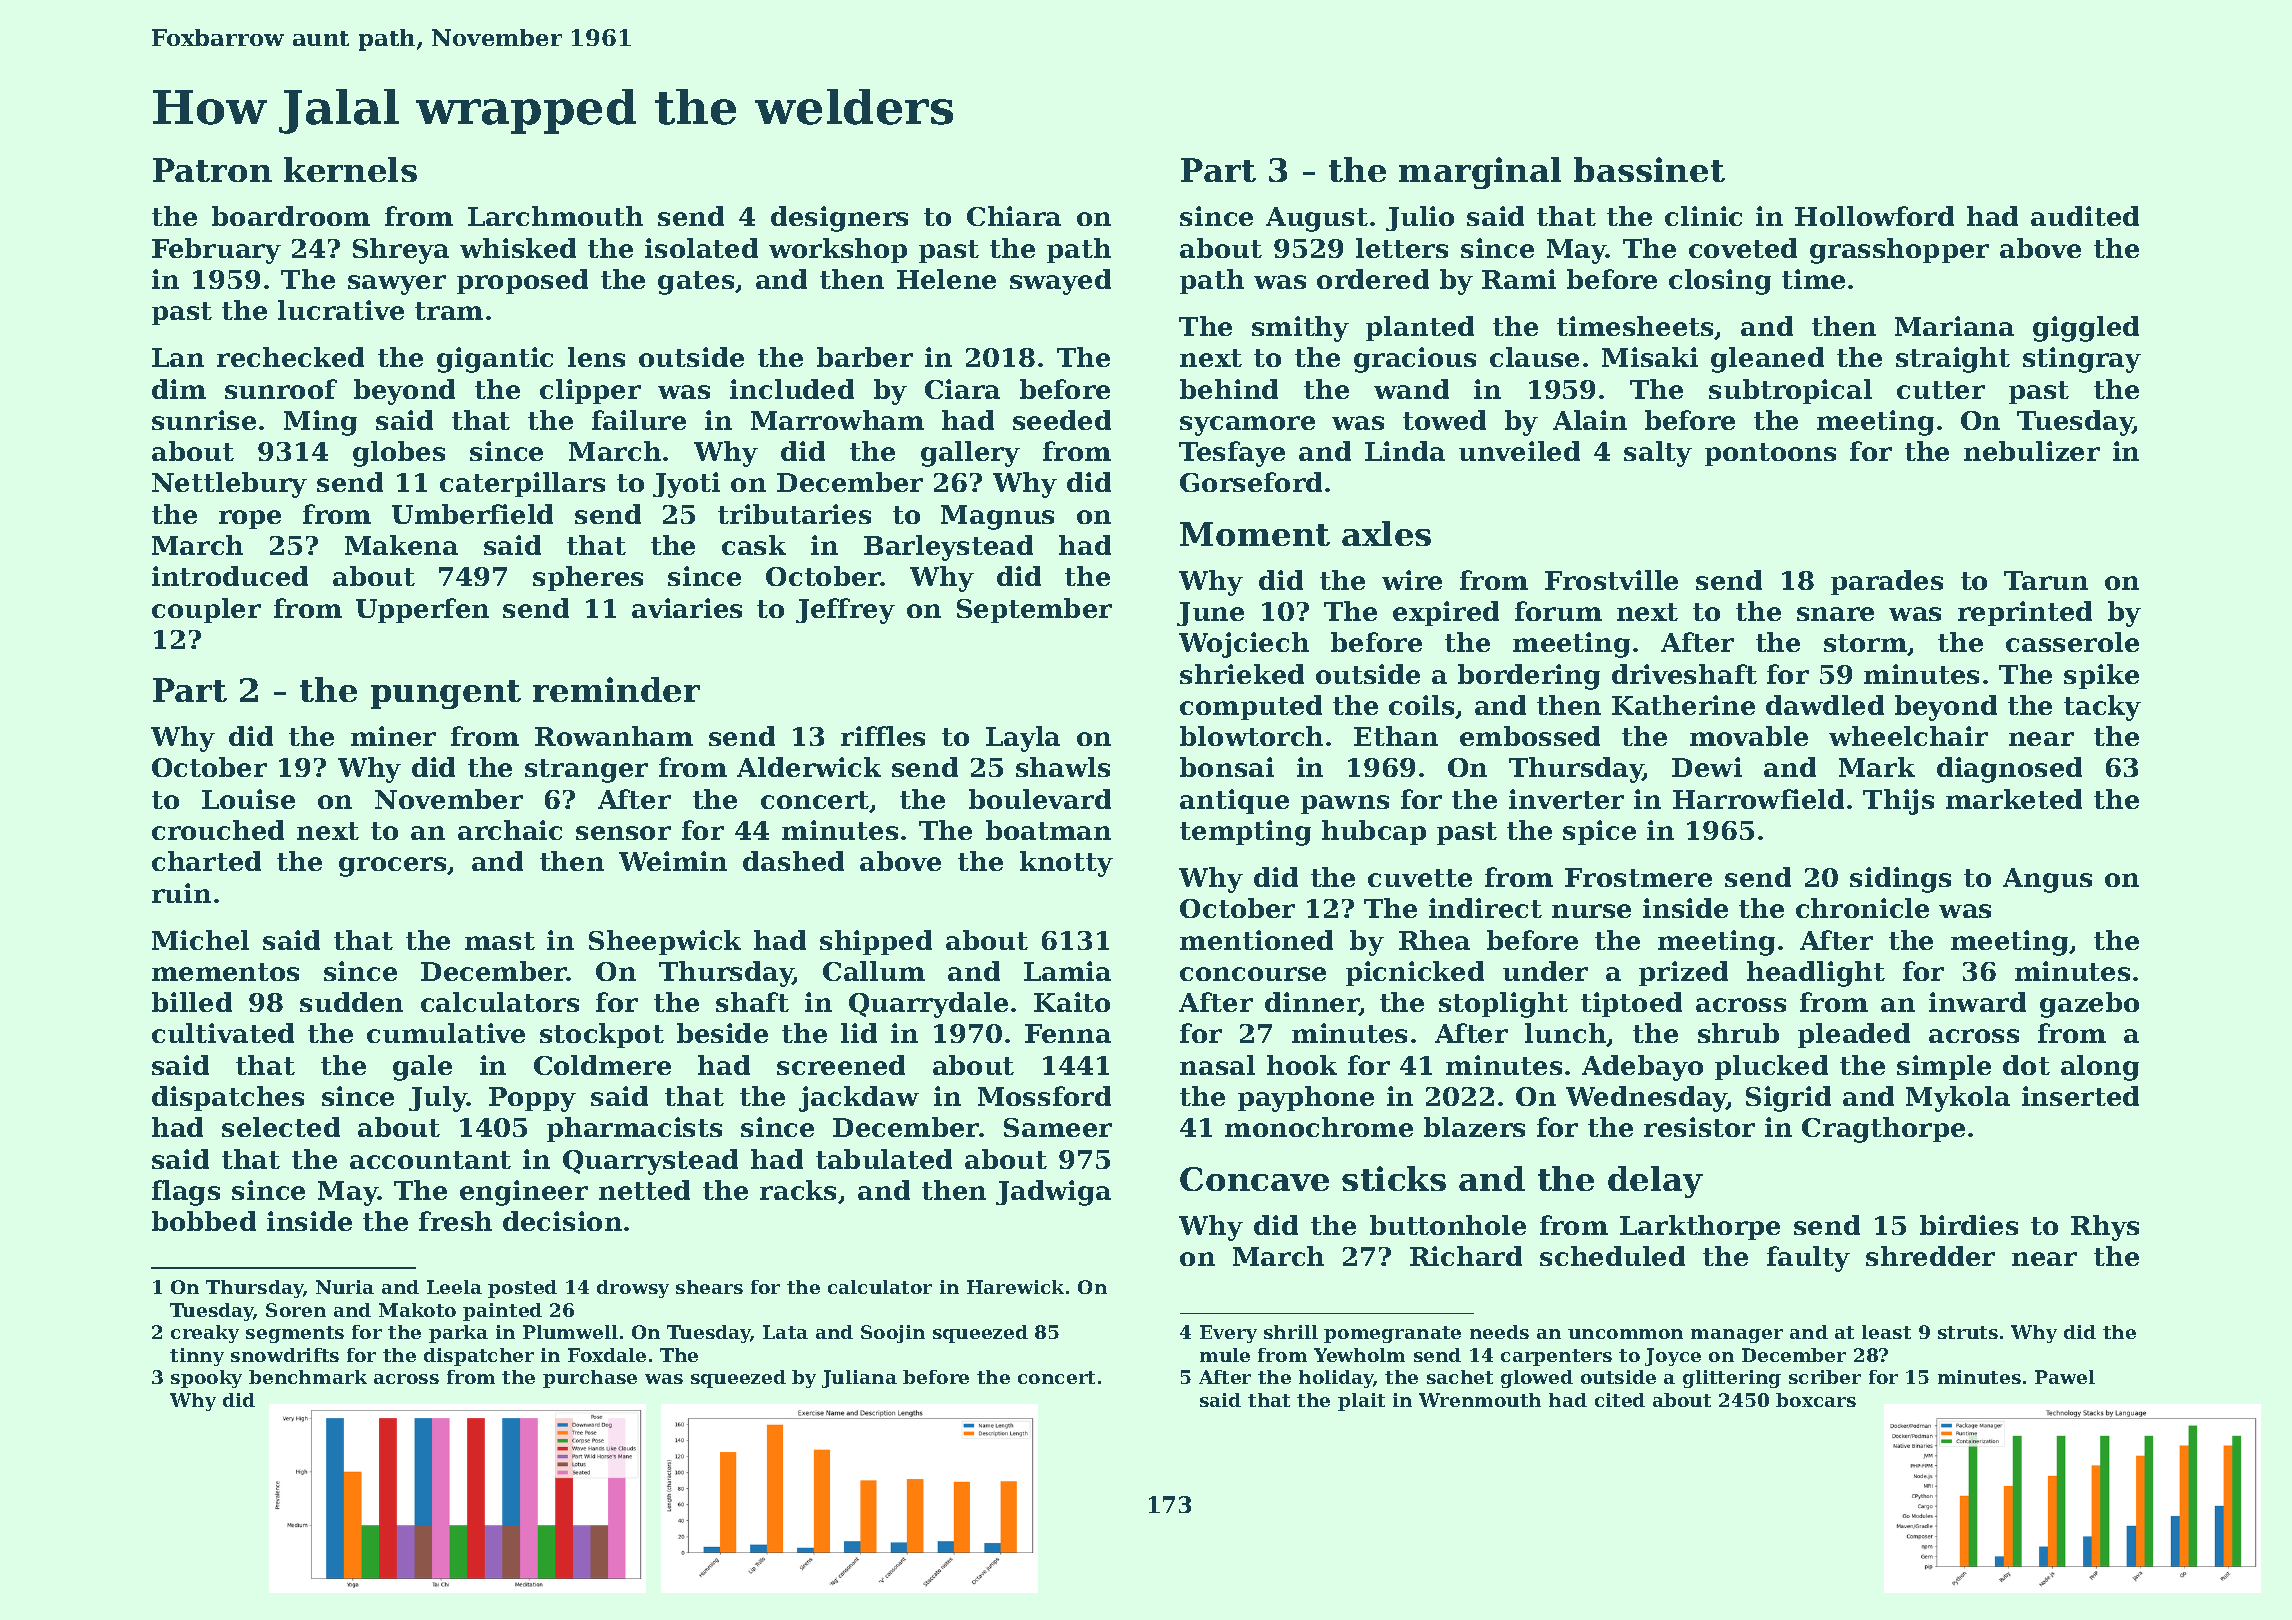 The image size is (2292, 1620). Describe the element at coordinates (1466, 1256) in the page. I see `Richard` at that location.
